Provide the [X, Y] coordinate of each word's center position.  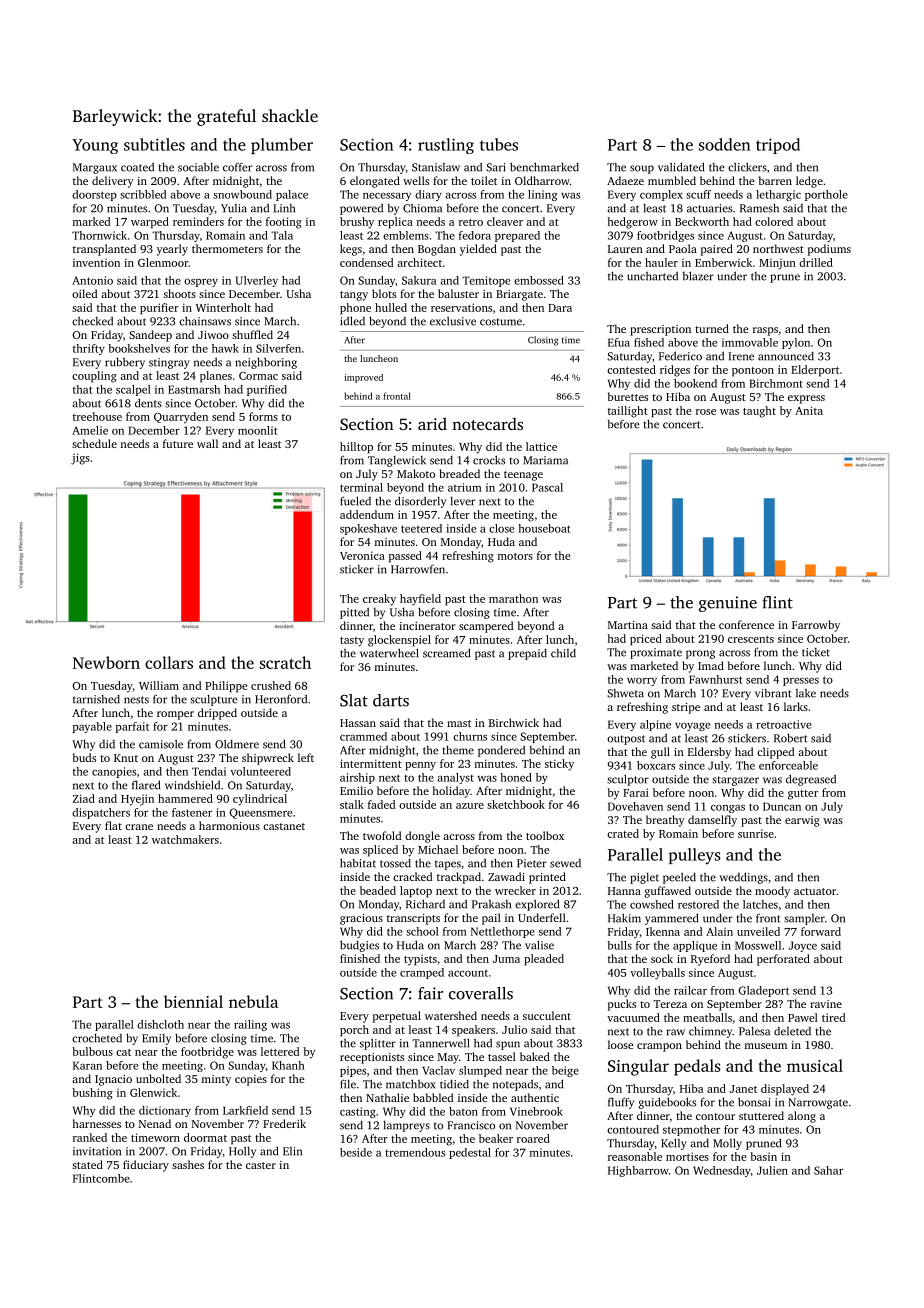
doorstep [94, 195]
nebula [253, 1001]
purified [267, 390]
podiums [829, 250]
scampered [486, 627]
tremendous [415, 1152]
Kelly [674, 1144]
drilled [816, 262]
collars [169, 662]
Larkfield [245, 1110]
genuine [728, 604]
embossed [539, 280]
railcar [690, 990]
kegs [351, 250]
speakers [473, 1031]
